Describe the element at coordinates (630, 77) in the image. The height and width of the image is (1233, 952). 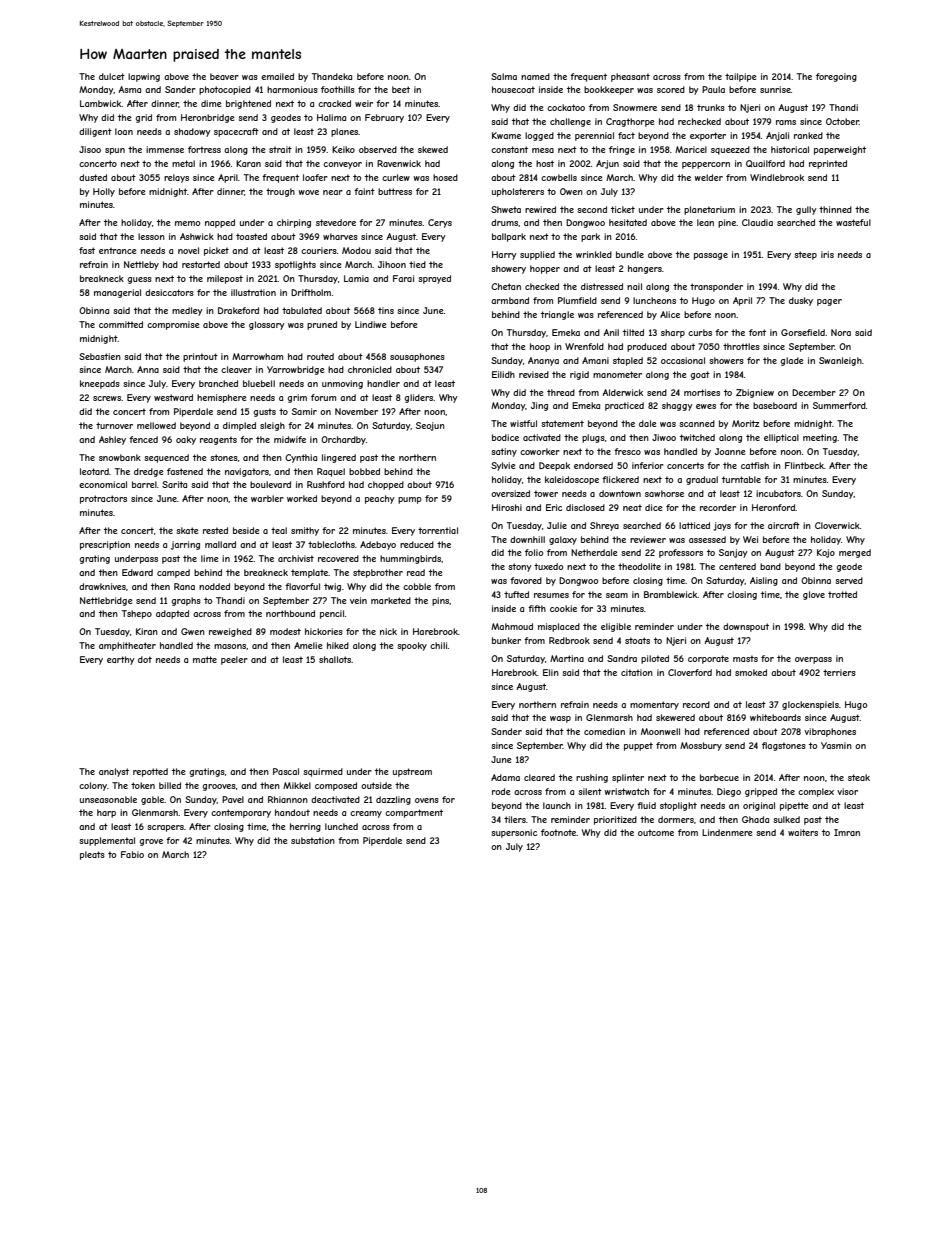
I see `pheasant` at that location.
